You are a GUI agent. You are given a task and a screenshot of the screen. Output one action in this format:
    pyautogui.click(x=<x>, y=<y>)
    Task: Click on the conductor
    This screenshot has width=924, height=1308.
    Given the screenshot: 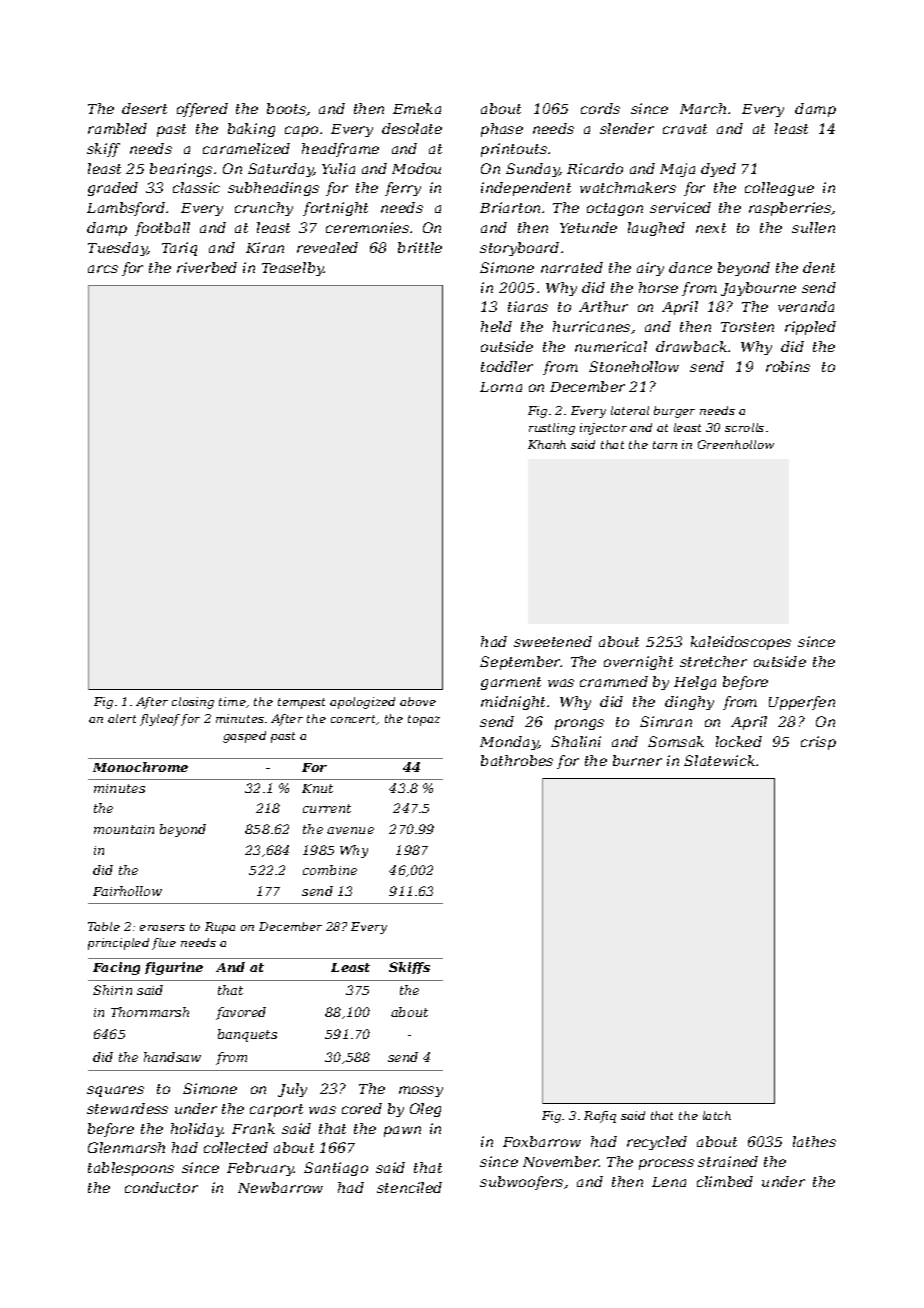 What is the action you would take?
    pyautogui.click(x=161, y=1187)
